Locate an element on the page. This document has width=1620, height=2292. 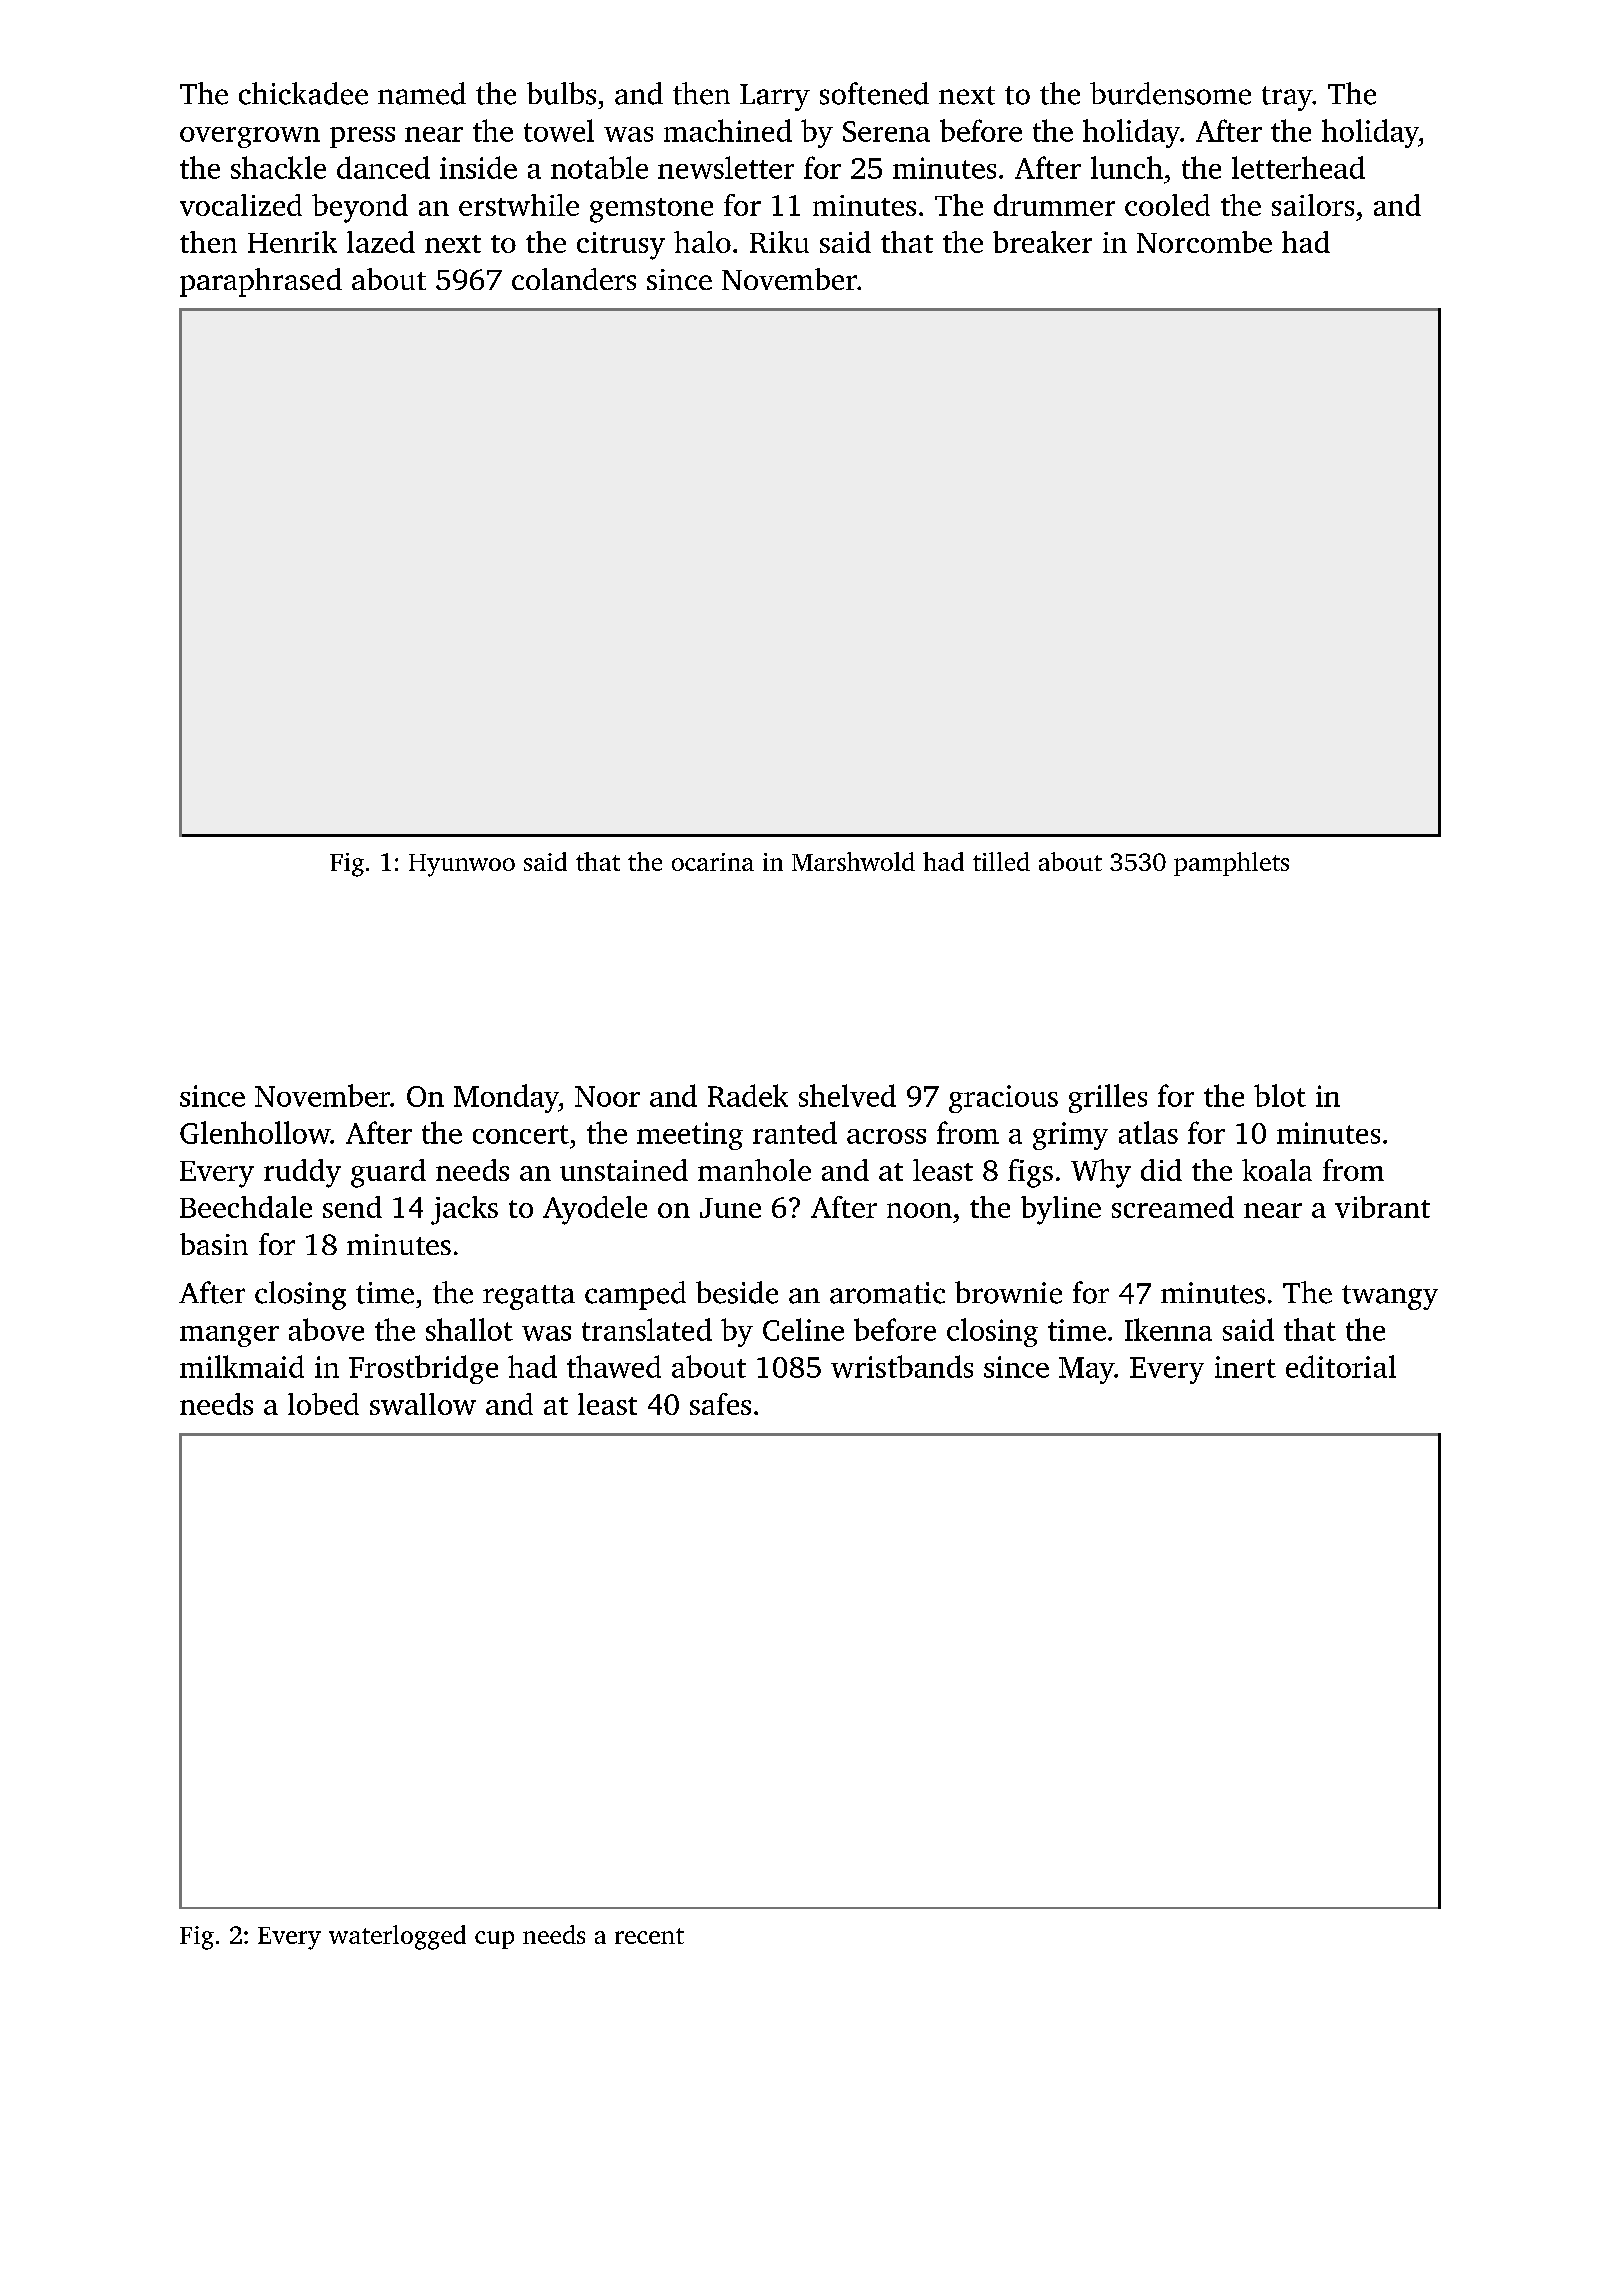
pamphlets is located at coordinates (1231, 864).
